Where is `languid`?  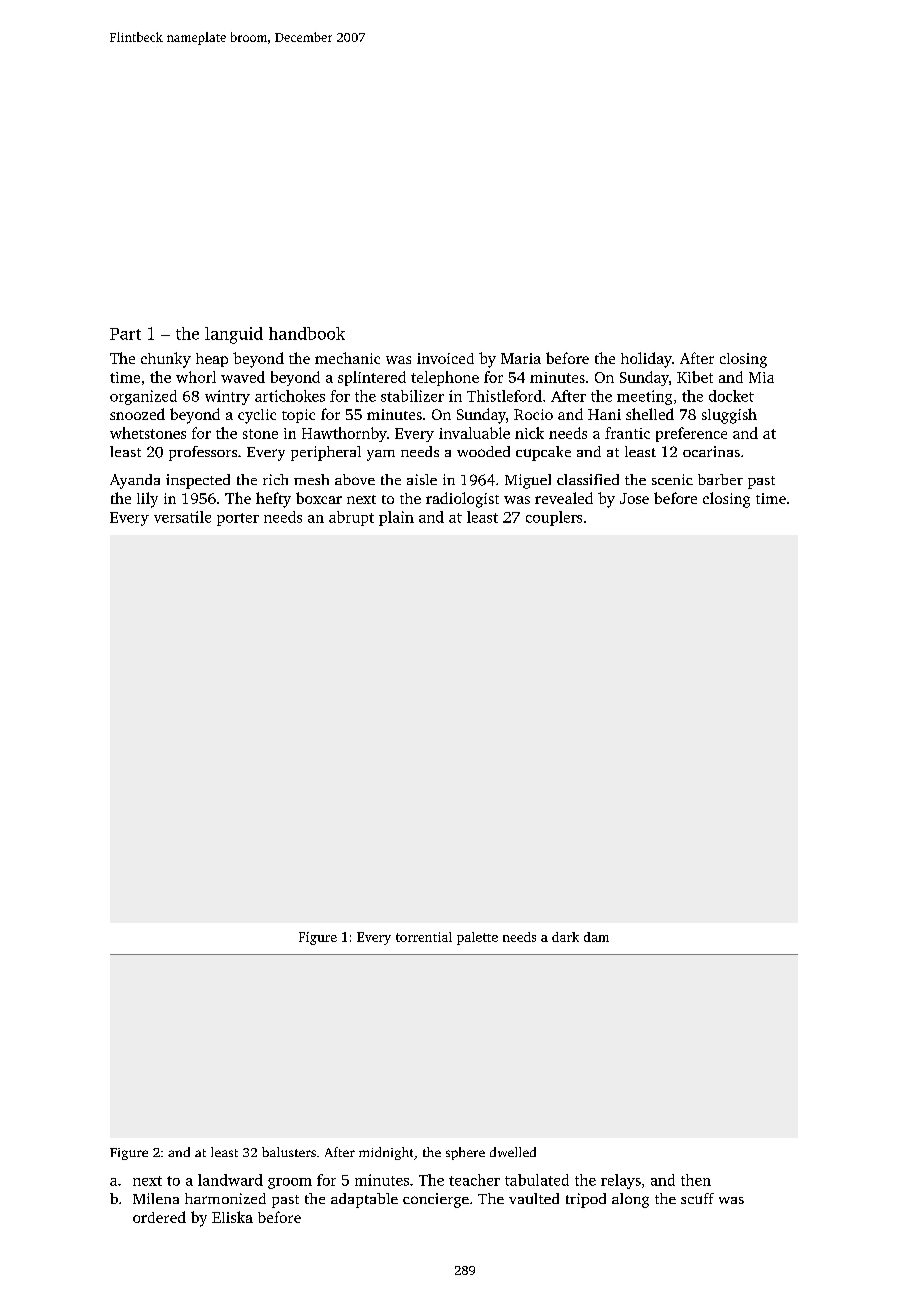
languid is located at coordinates (234, 335).
